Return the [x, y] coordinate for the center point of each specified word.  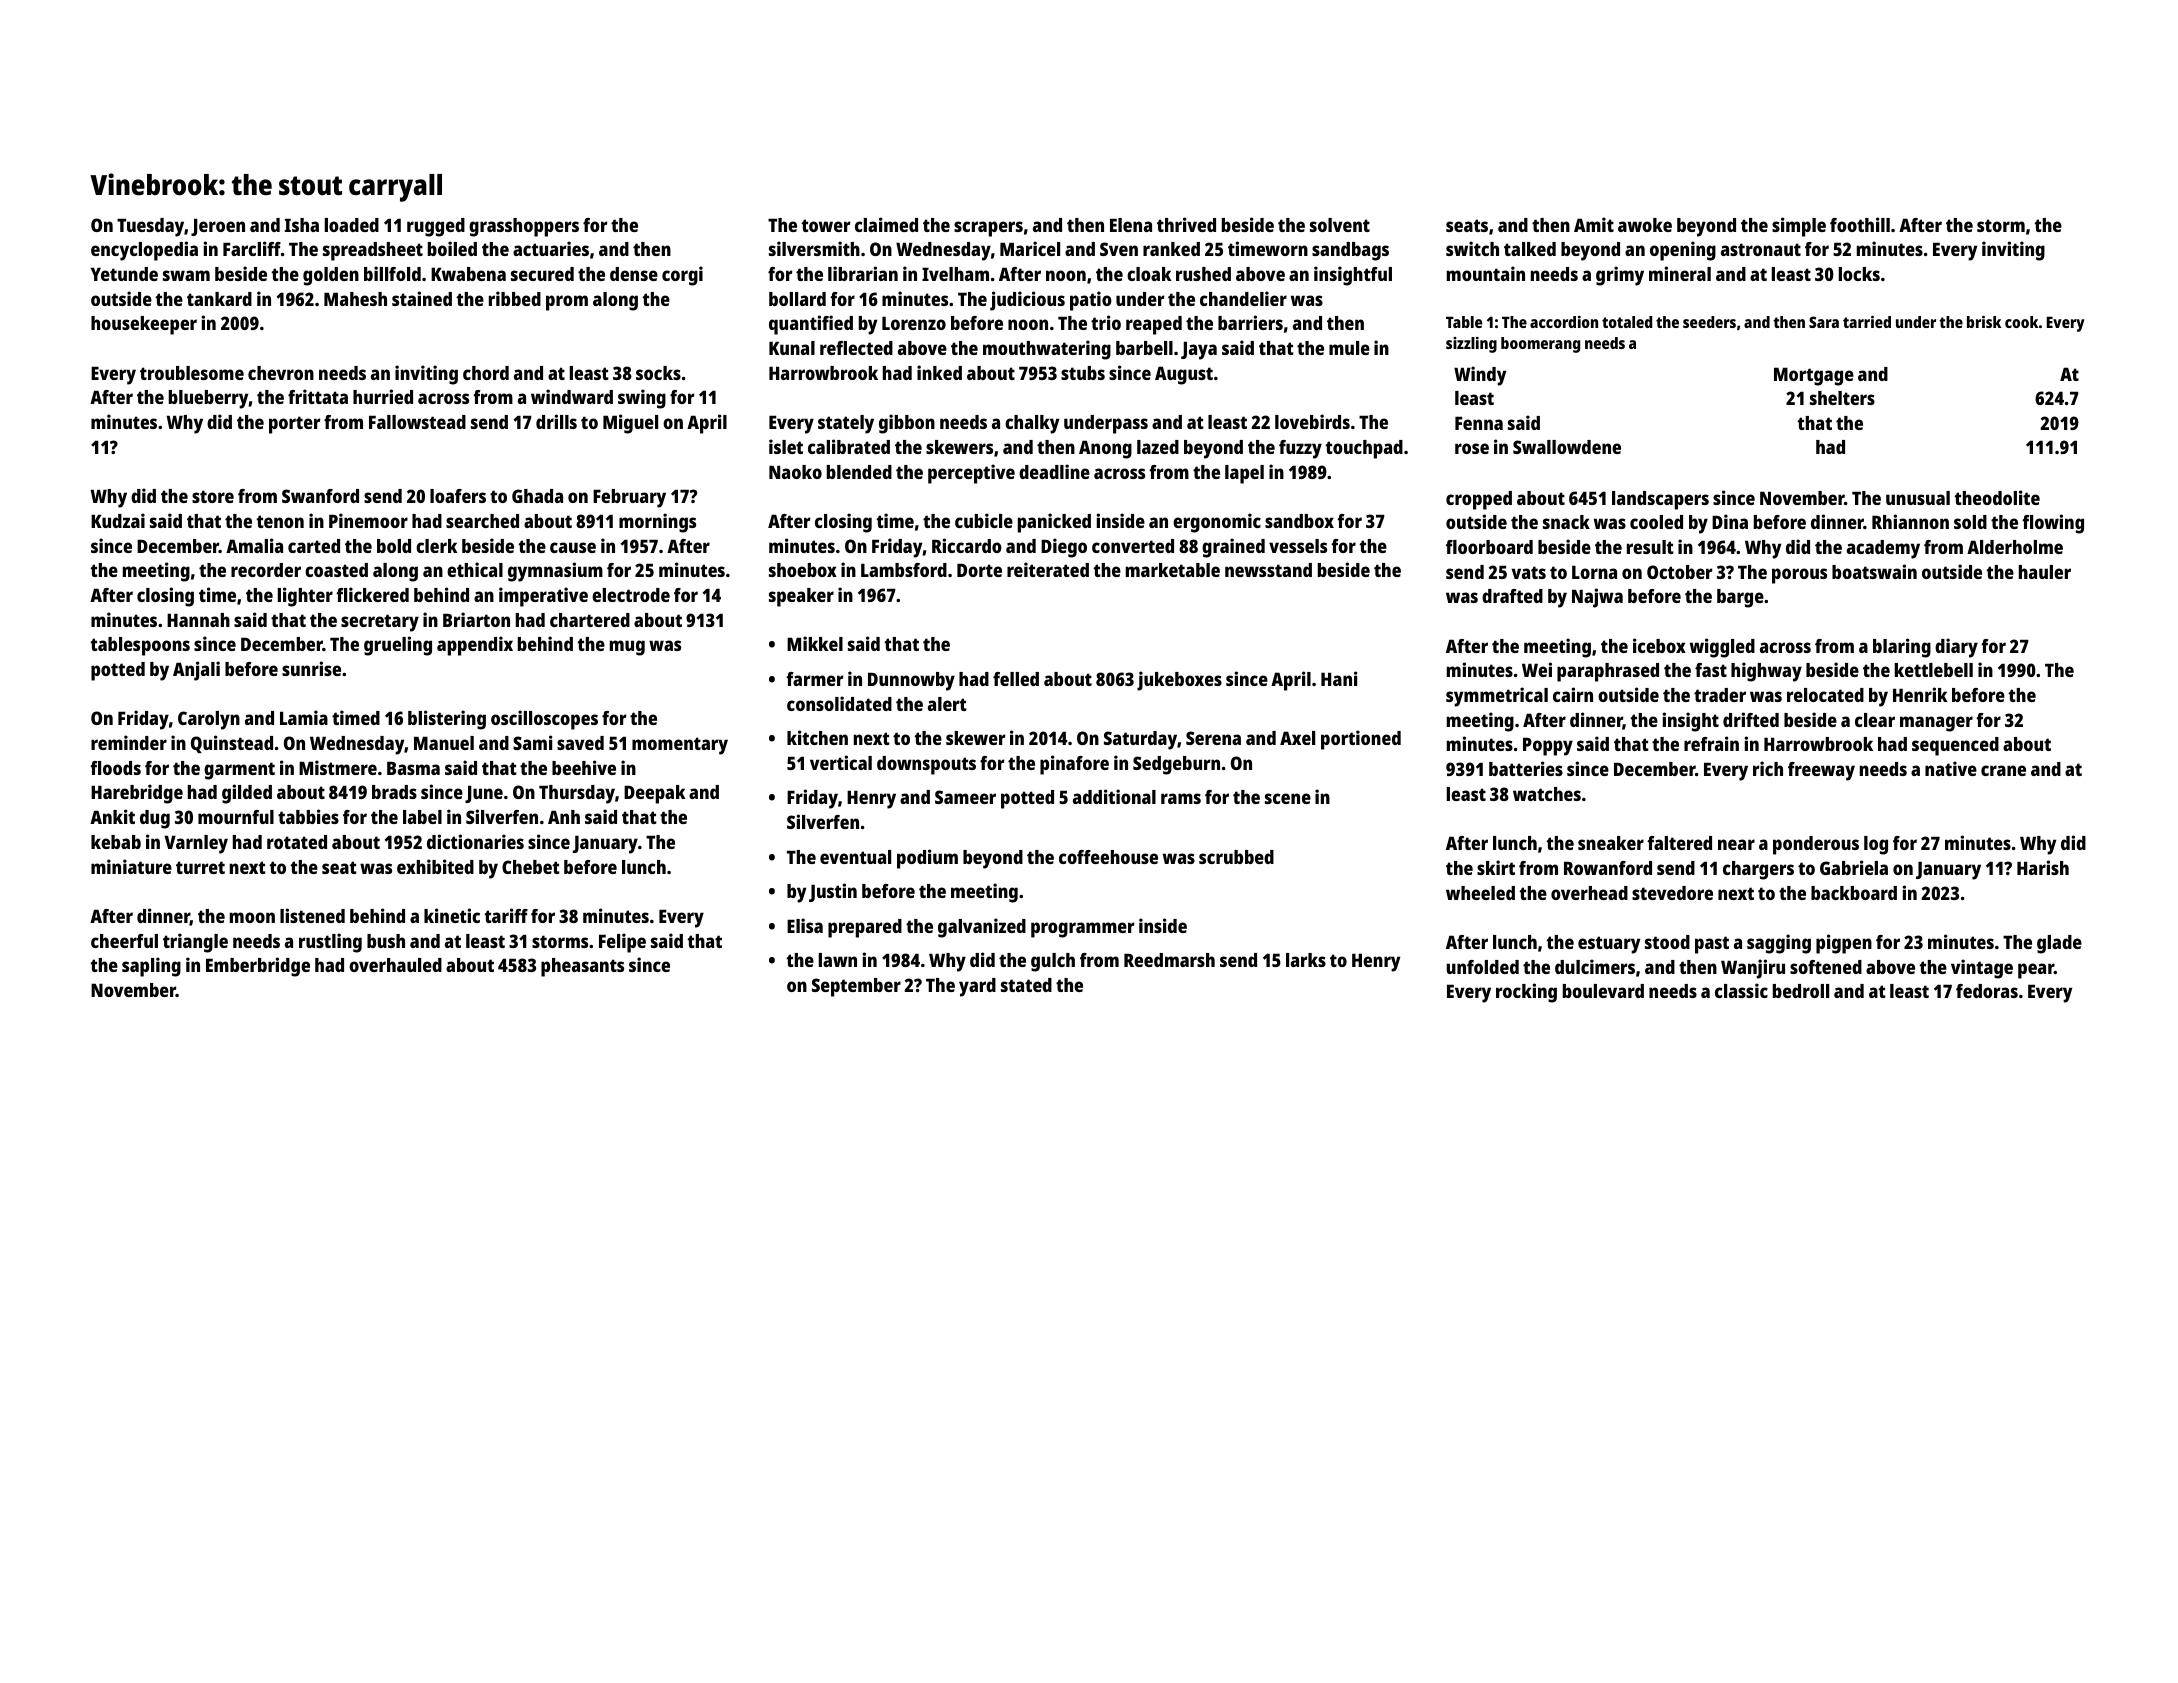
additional [1114, 796]
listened [312, 915]
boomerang [1540, 345]
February [629, 498]
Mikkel [815, 643]
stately [846, 424]
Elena [1131, 225]
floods [115, 768]
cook [2021, 322]
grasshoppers [524, 227]
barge [1740, 598]
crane [2003, 770]
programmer [1082, 930]
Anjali [196, 671]
